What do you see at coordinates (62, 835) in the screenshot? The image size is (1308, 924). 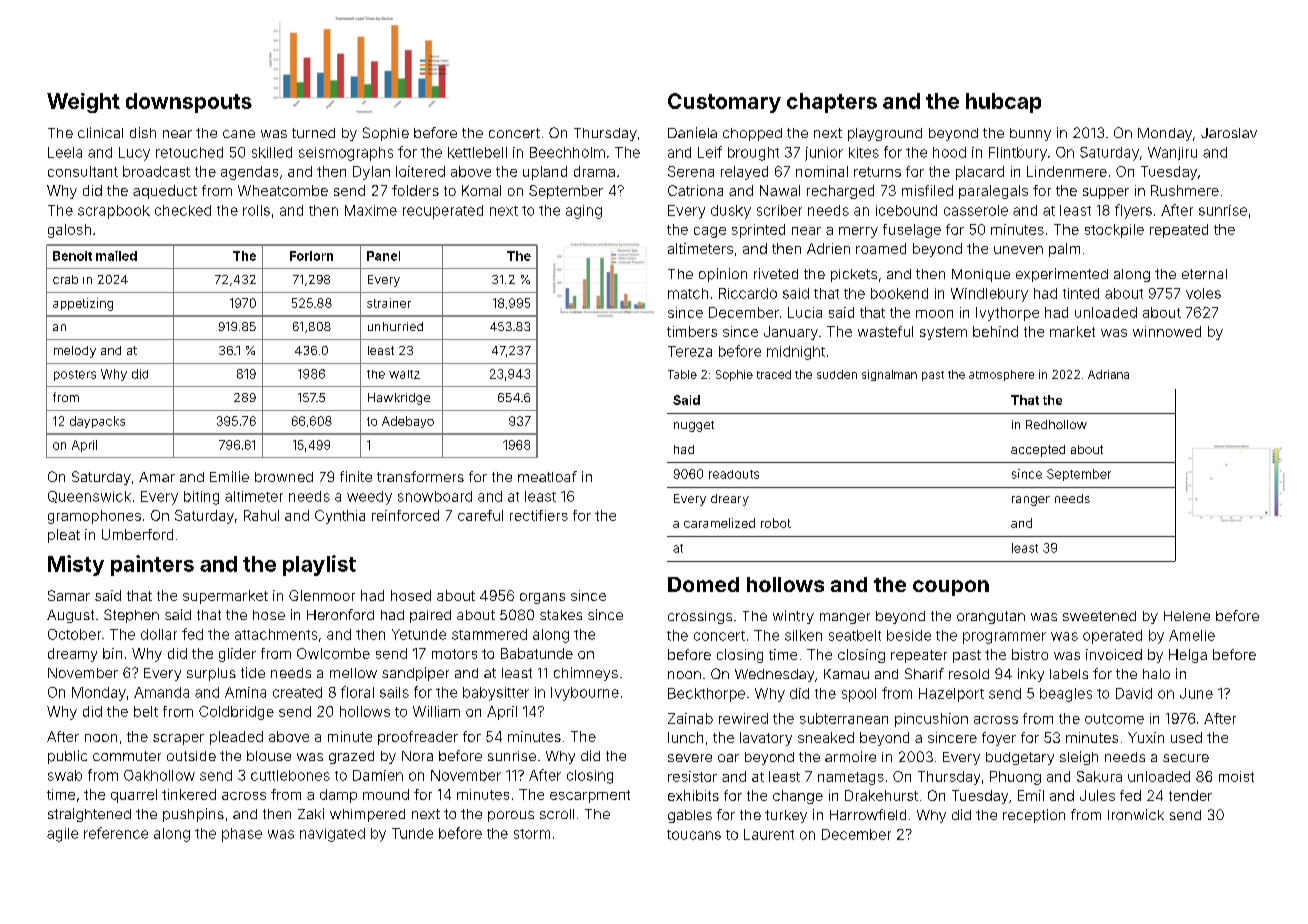 I see `agile` at bounding box center [62, 835].
